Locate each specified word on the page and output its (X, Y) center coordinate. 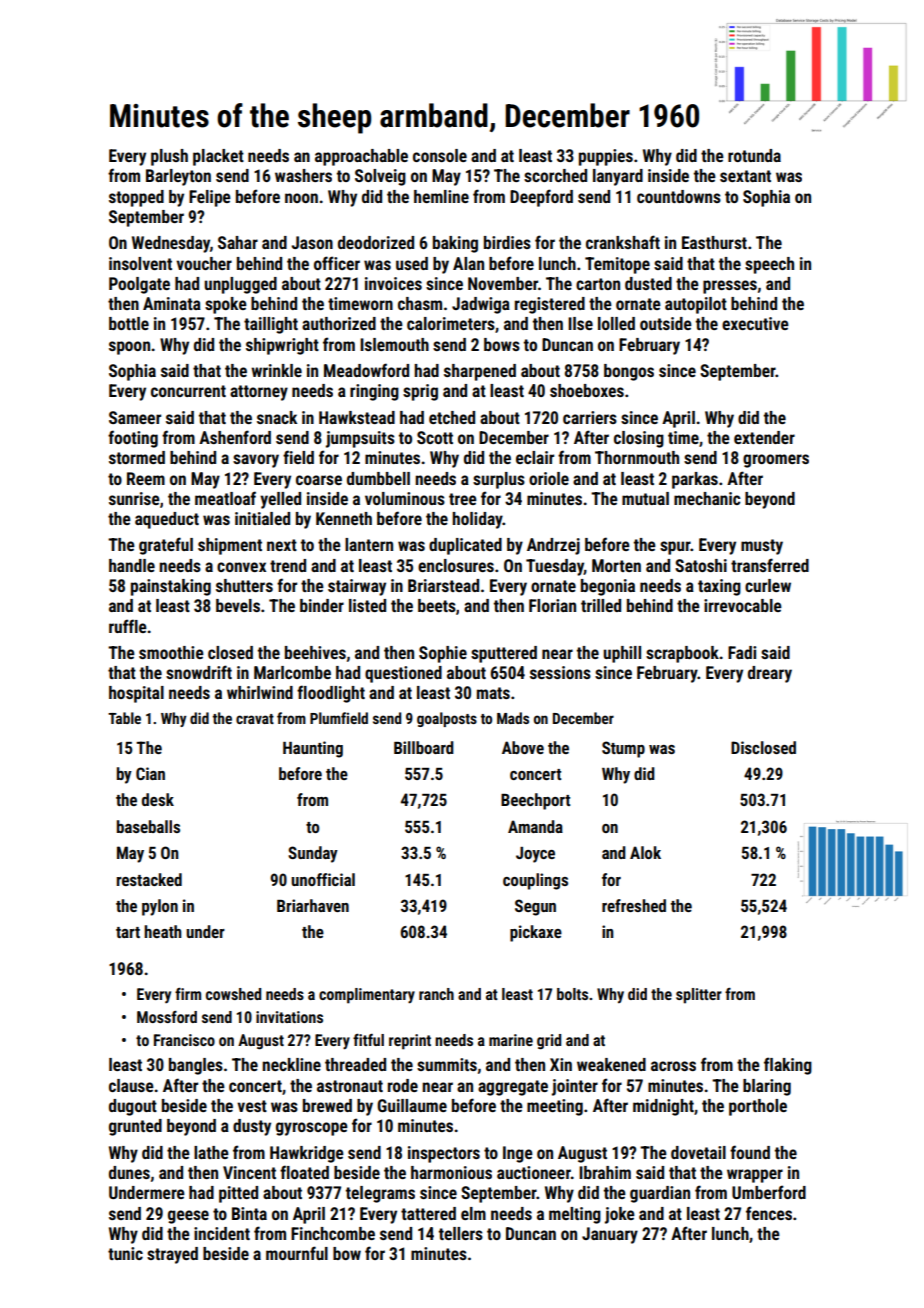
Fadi (742, 652)
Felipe (210, 198)
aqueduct (167, 520)
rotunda (754, 155)
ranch (436, 994)
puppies (606, 157)
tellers (461, 1233)
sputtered (504, 654)
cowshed (233, 994)
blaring (767, 1087)
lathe (211, 1152)
